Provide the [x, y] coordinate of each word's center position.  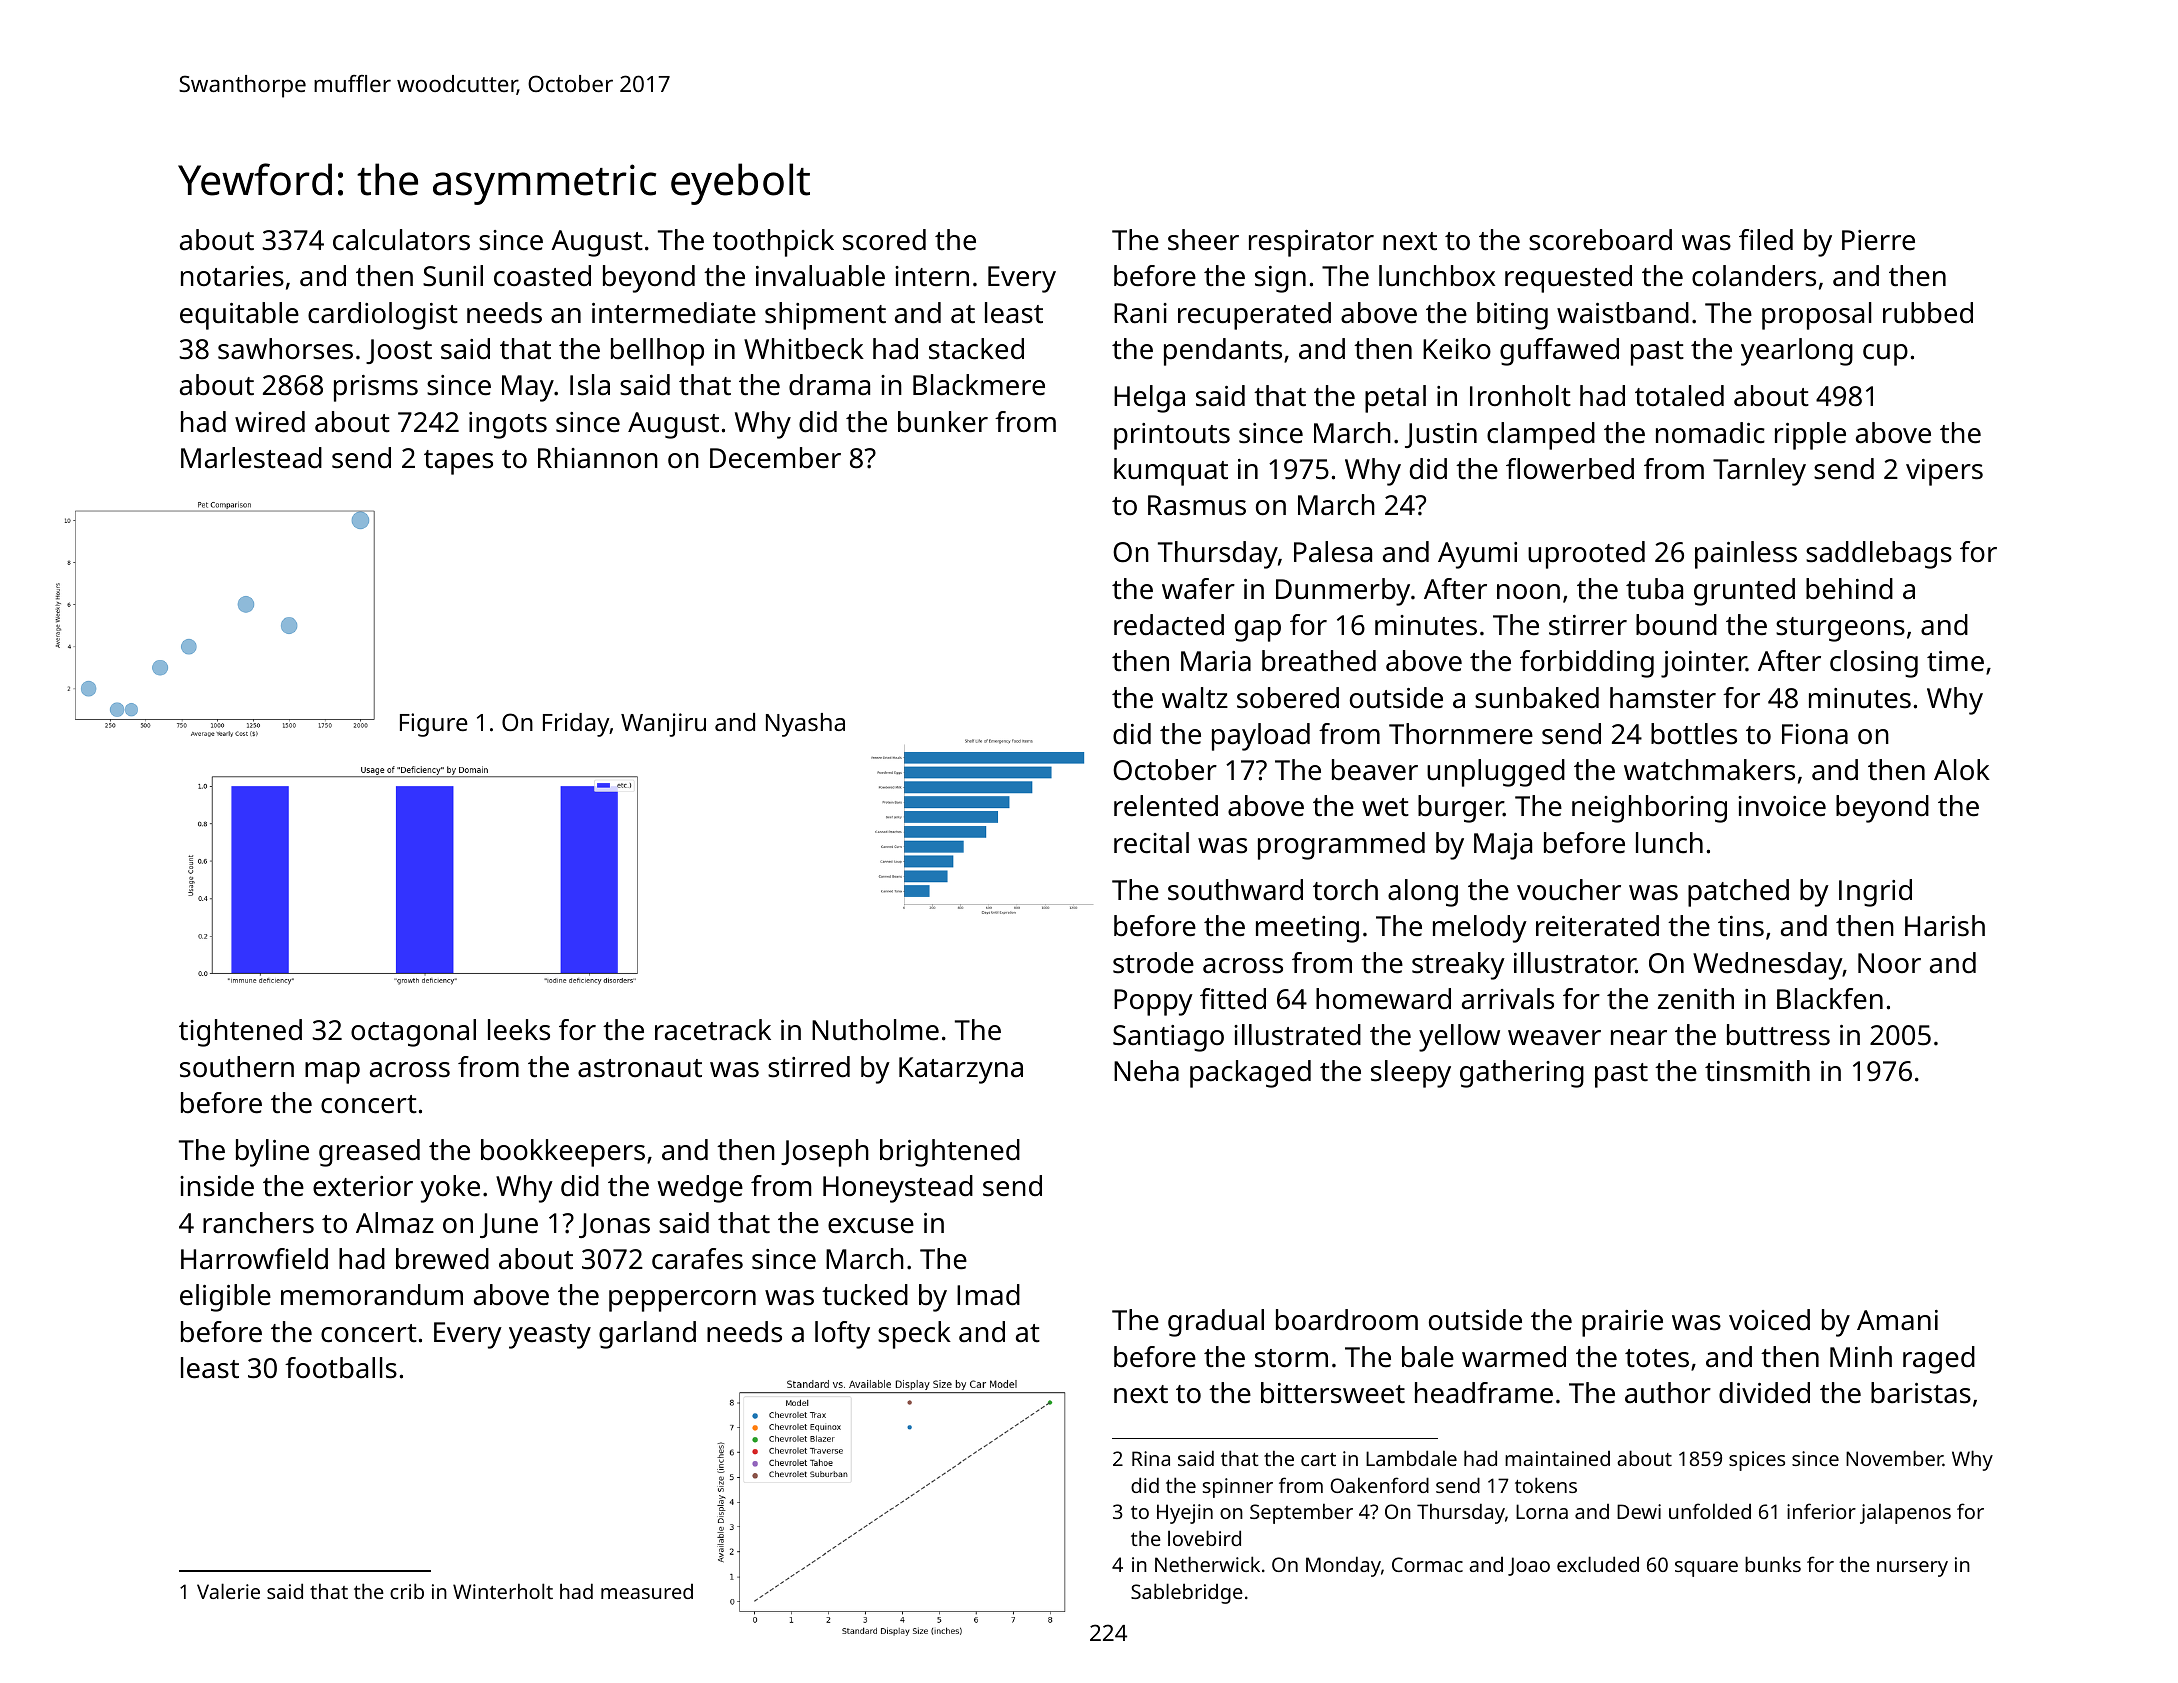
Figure [434, 725]
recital [1151, 843]
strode [1153, 963]
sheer [1203, 240]
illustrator [1575, 963]
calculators [401, 240]
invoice [1782, 806]
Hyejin [1185, 1514]
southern [237, 1067]
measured [647, 1591]
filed [1766, 240]
